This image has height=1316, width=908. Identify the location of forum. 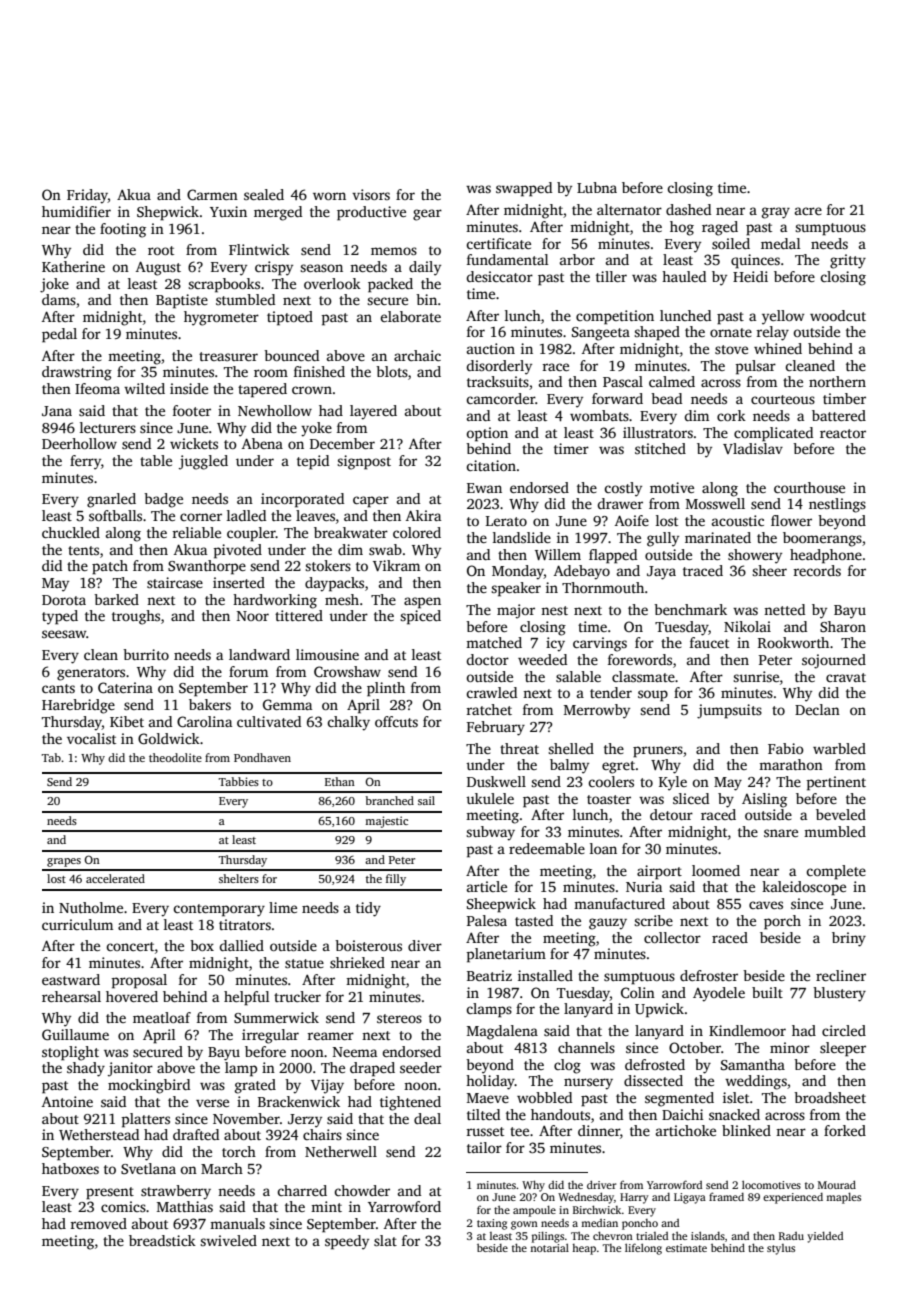
(248, 671).
